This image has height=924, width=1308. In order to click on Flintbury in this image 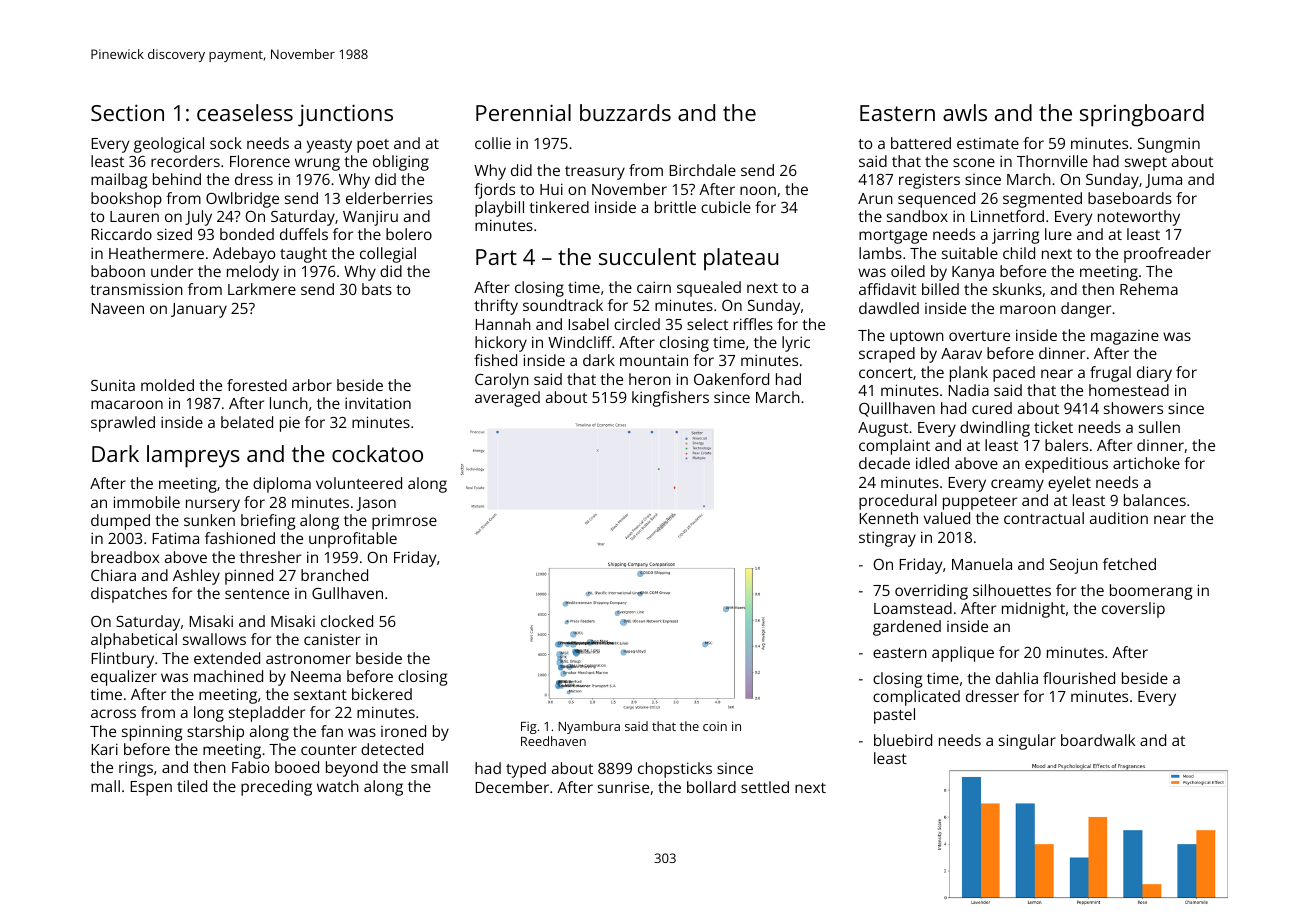, I will do `click(123, 660)`.
